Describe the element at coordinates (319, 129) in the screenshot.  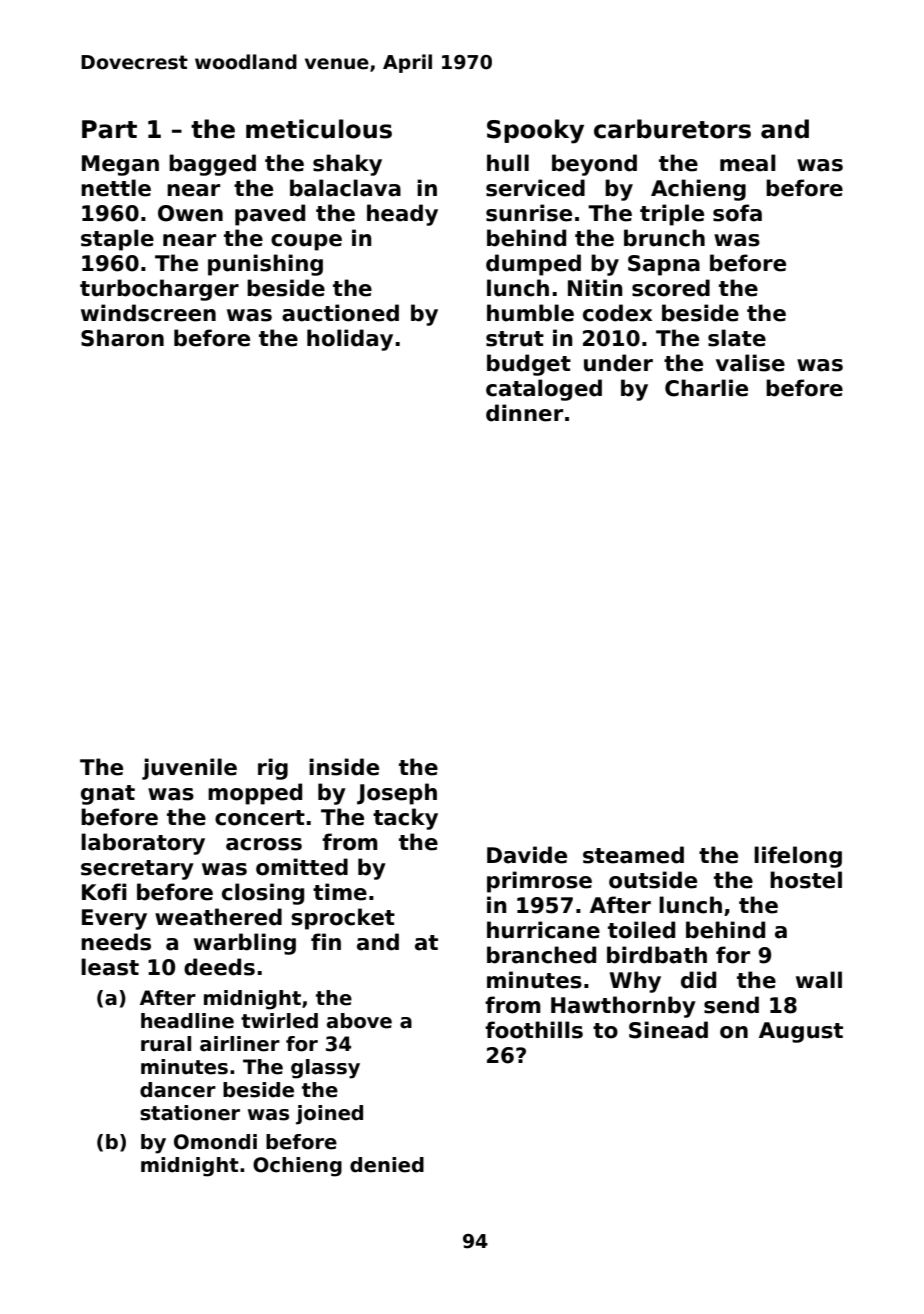
I see `meticulous` at that location.
